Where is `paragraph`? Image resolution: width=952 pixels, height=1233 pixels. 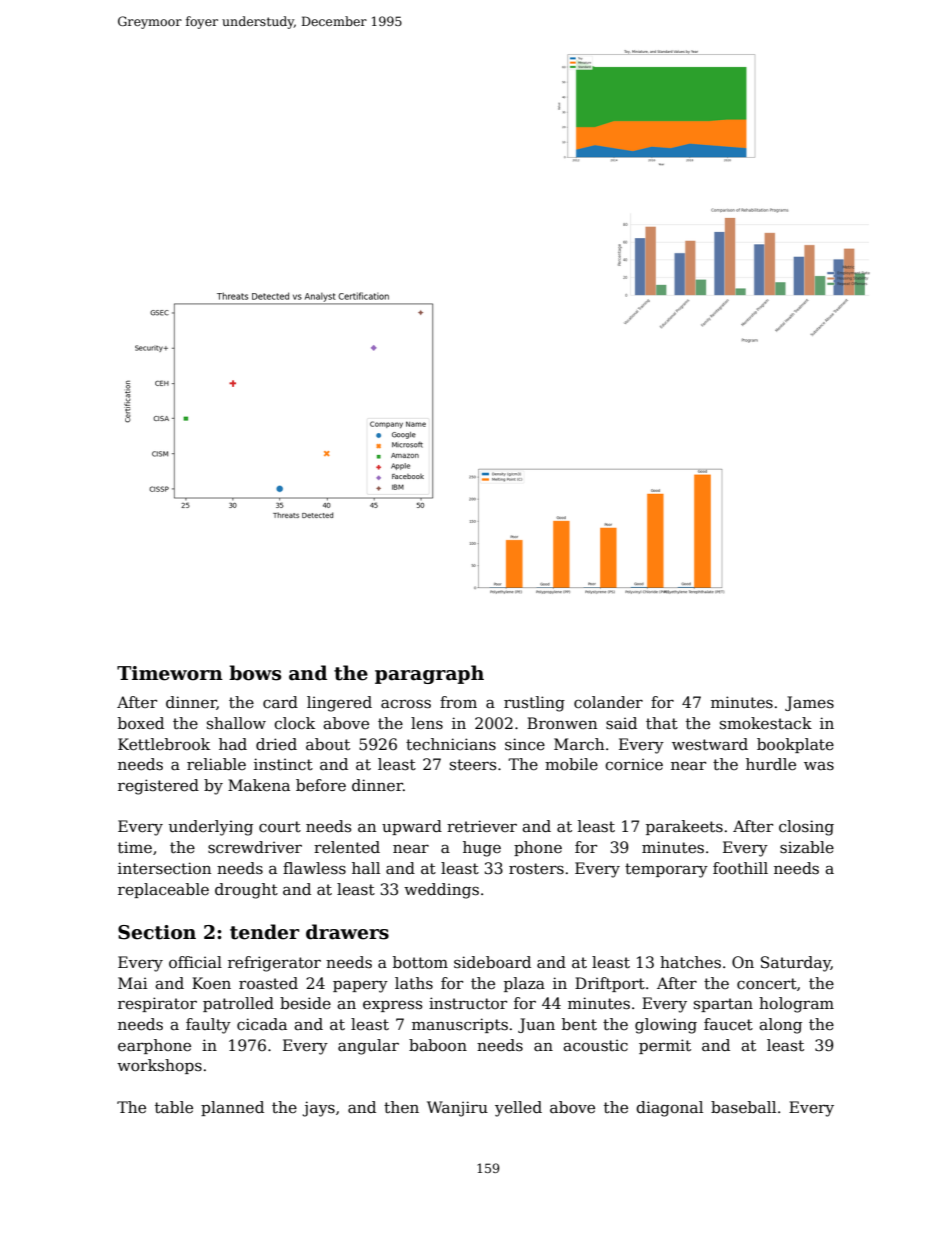 paragraph is located at coordinates (429, 674).
